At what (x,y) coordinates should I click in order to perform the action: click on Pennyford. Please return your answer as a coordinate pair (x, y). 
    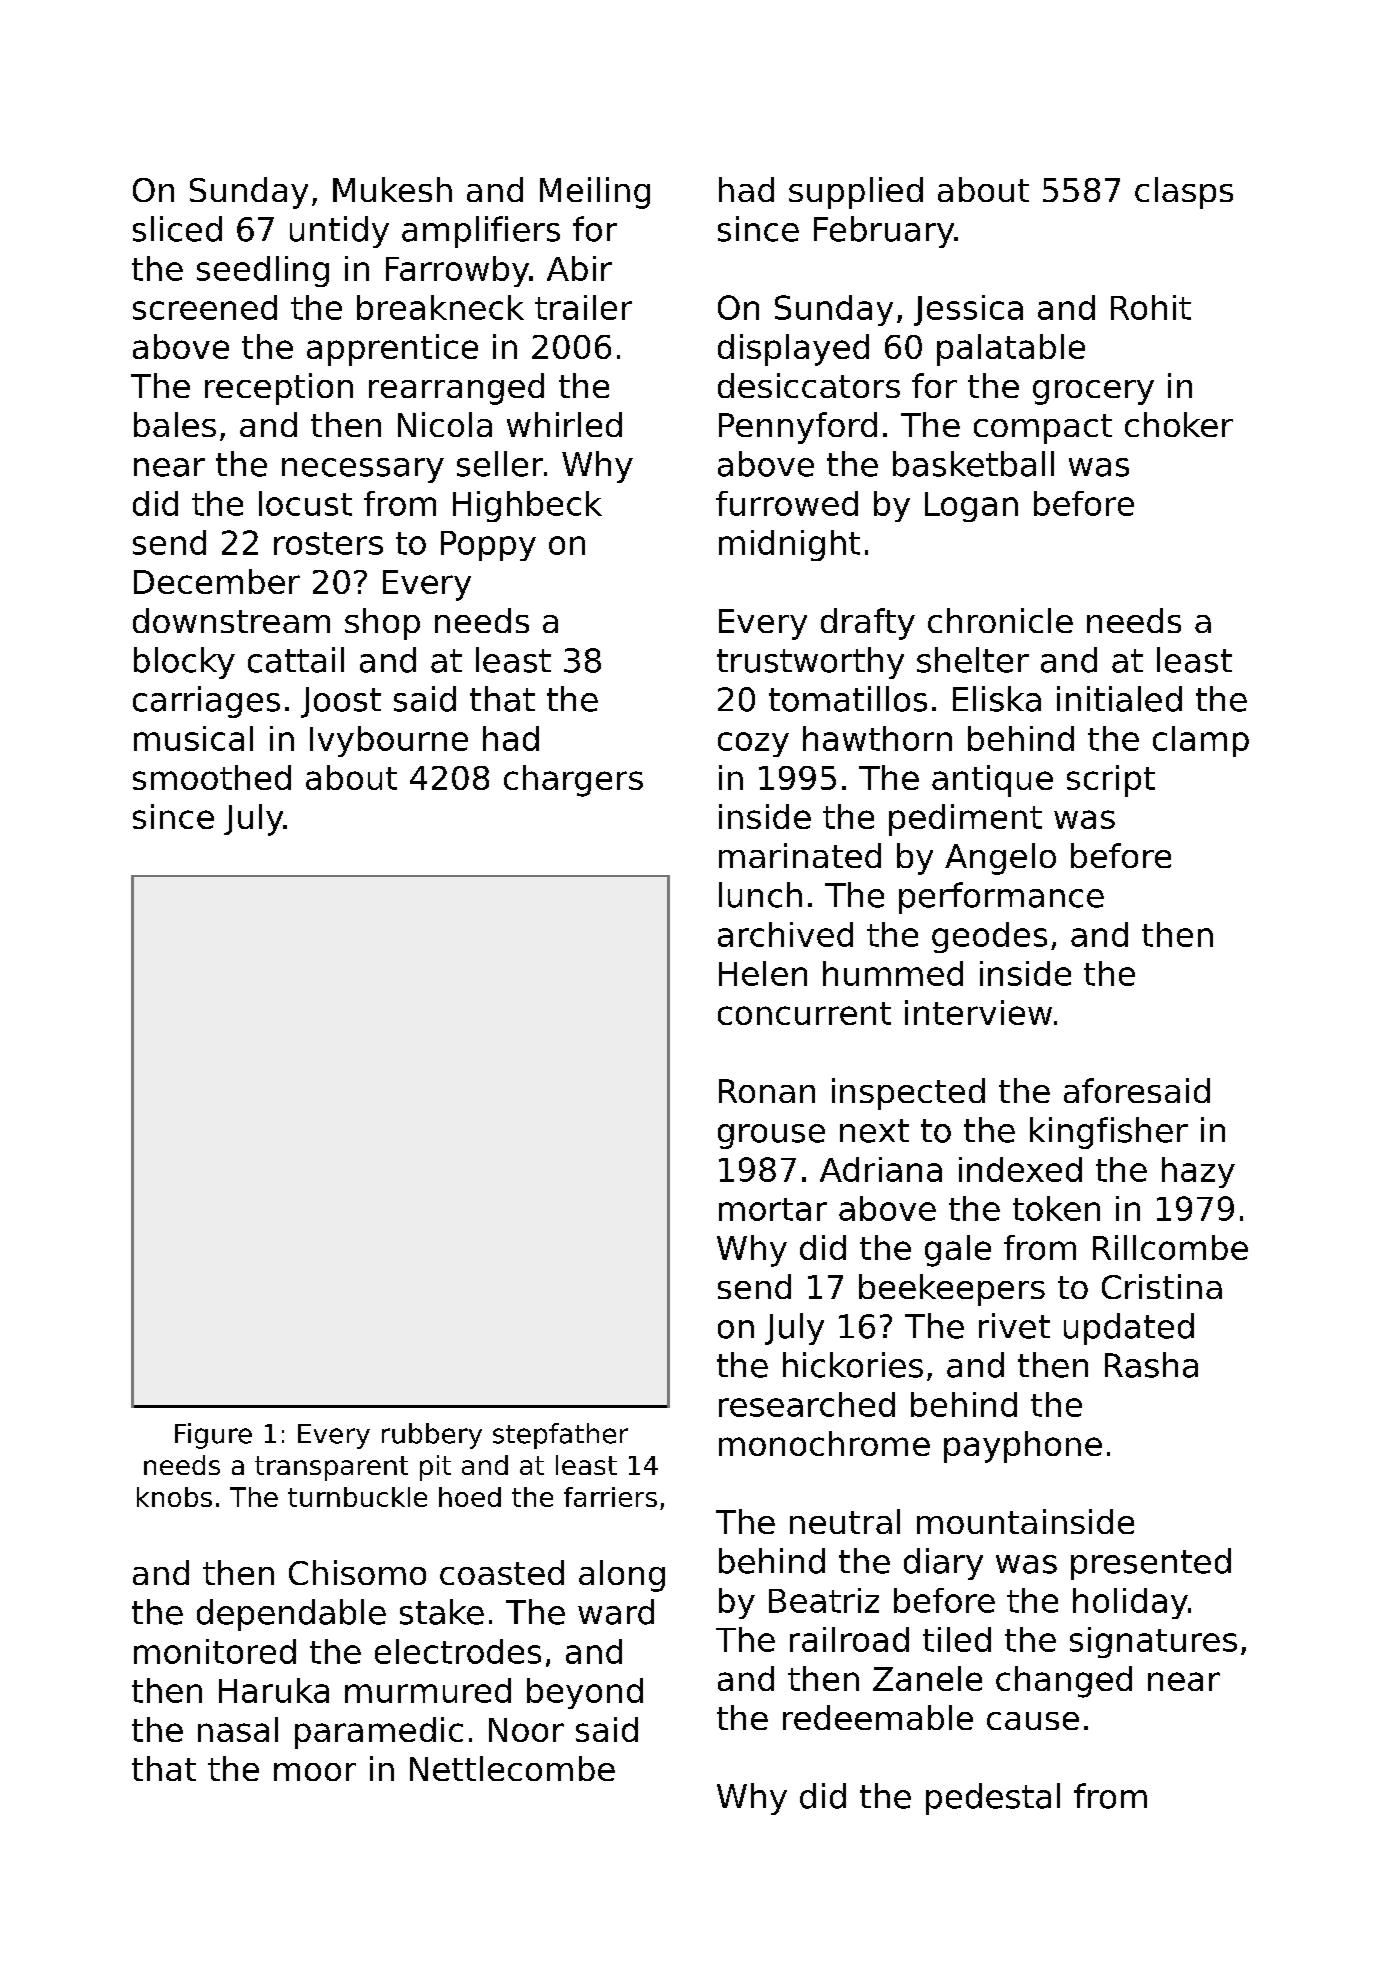
    Looking at the image, I should click on (798, 428).
